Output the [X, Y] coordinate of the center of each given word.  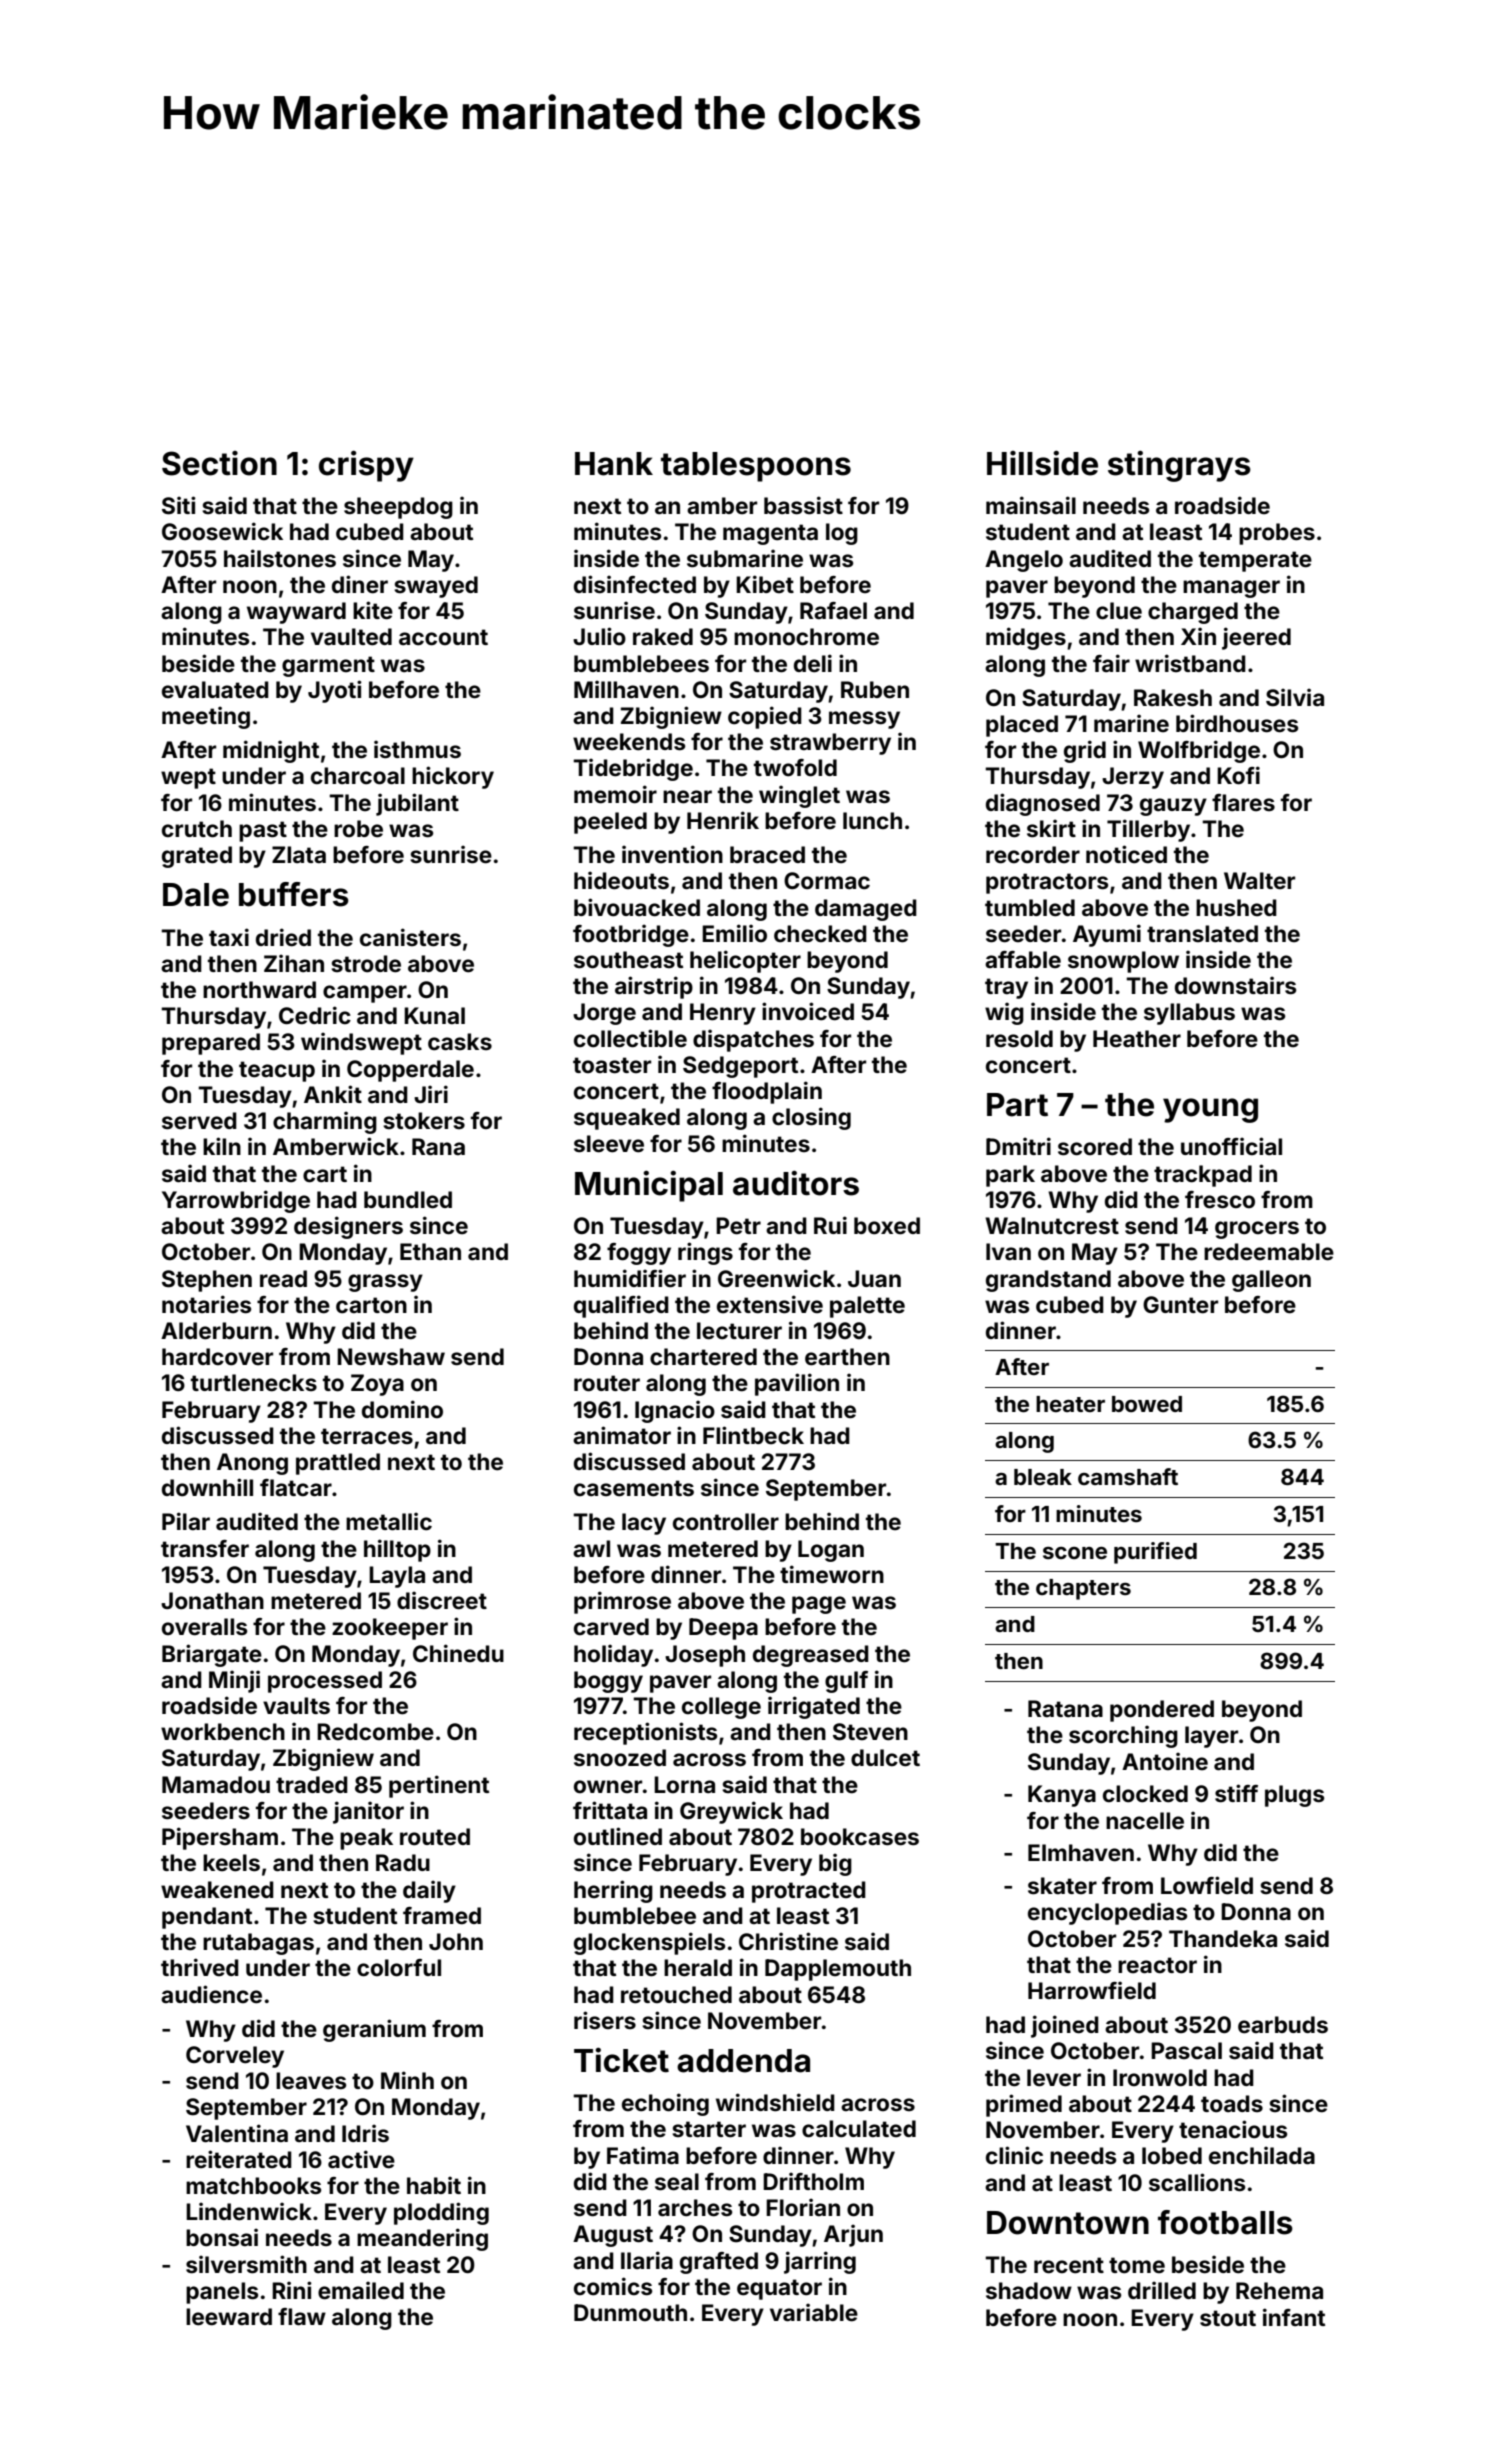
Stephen [207, 1281]
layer [1211, 1737]
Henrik [723, 820]
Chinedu [458, 1653]
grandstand [1048, 1281]
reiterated [239, 2159]
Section [219, 463]
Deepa [723, 1629]
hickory [453, 777]
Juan [874, 1279]
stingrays [1179, 466]
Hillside [1042, 463]
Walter [1259, 881]
